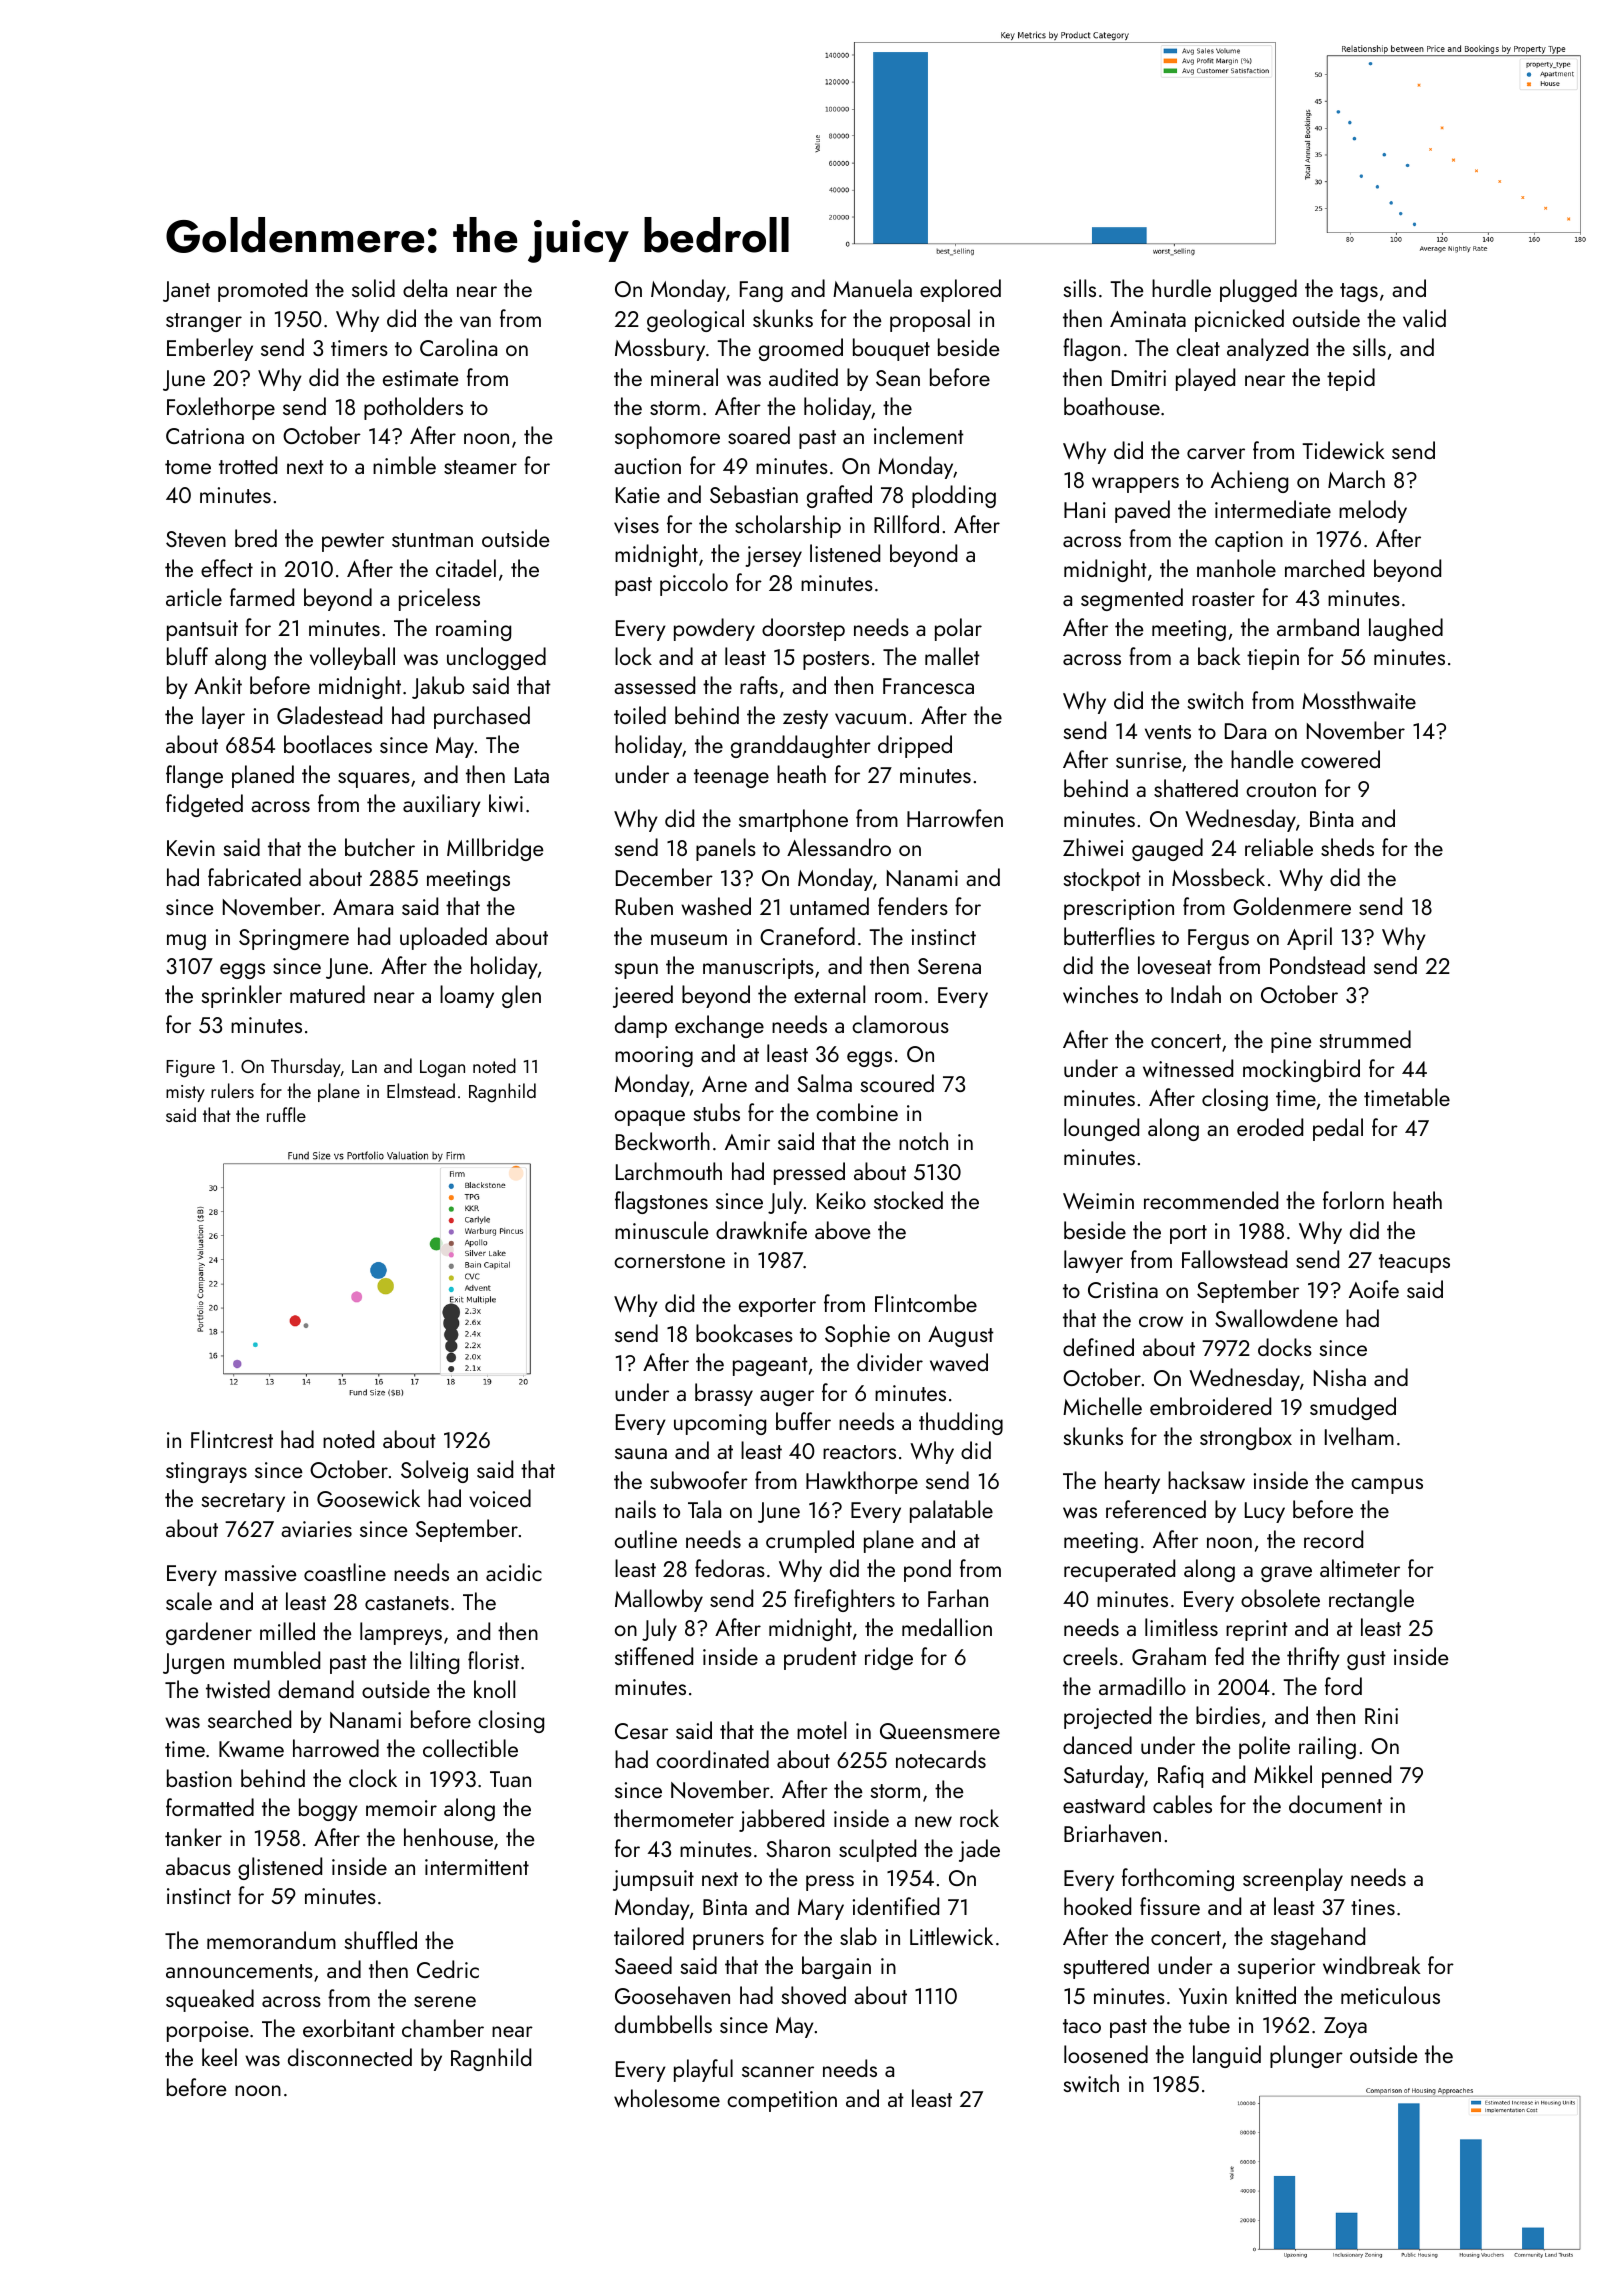 Image resolution: width=1620 pixels, height=2292 pixels. What do you see at coordinates (352, 658) in the screenshot?
I see `volleyball` at bounding box center [352, 658].
